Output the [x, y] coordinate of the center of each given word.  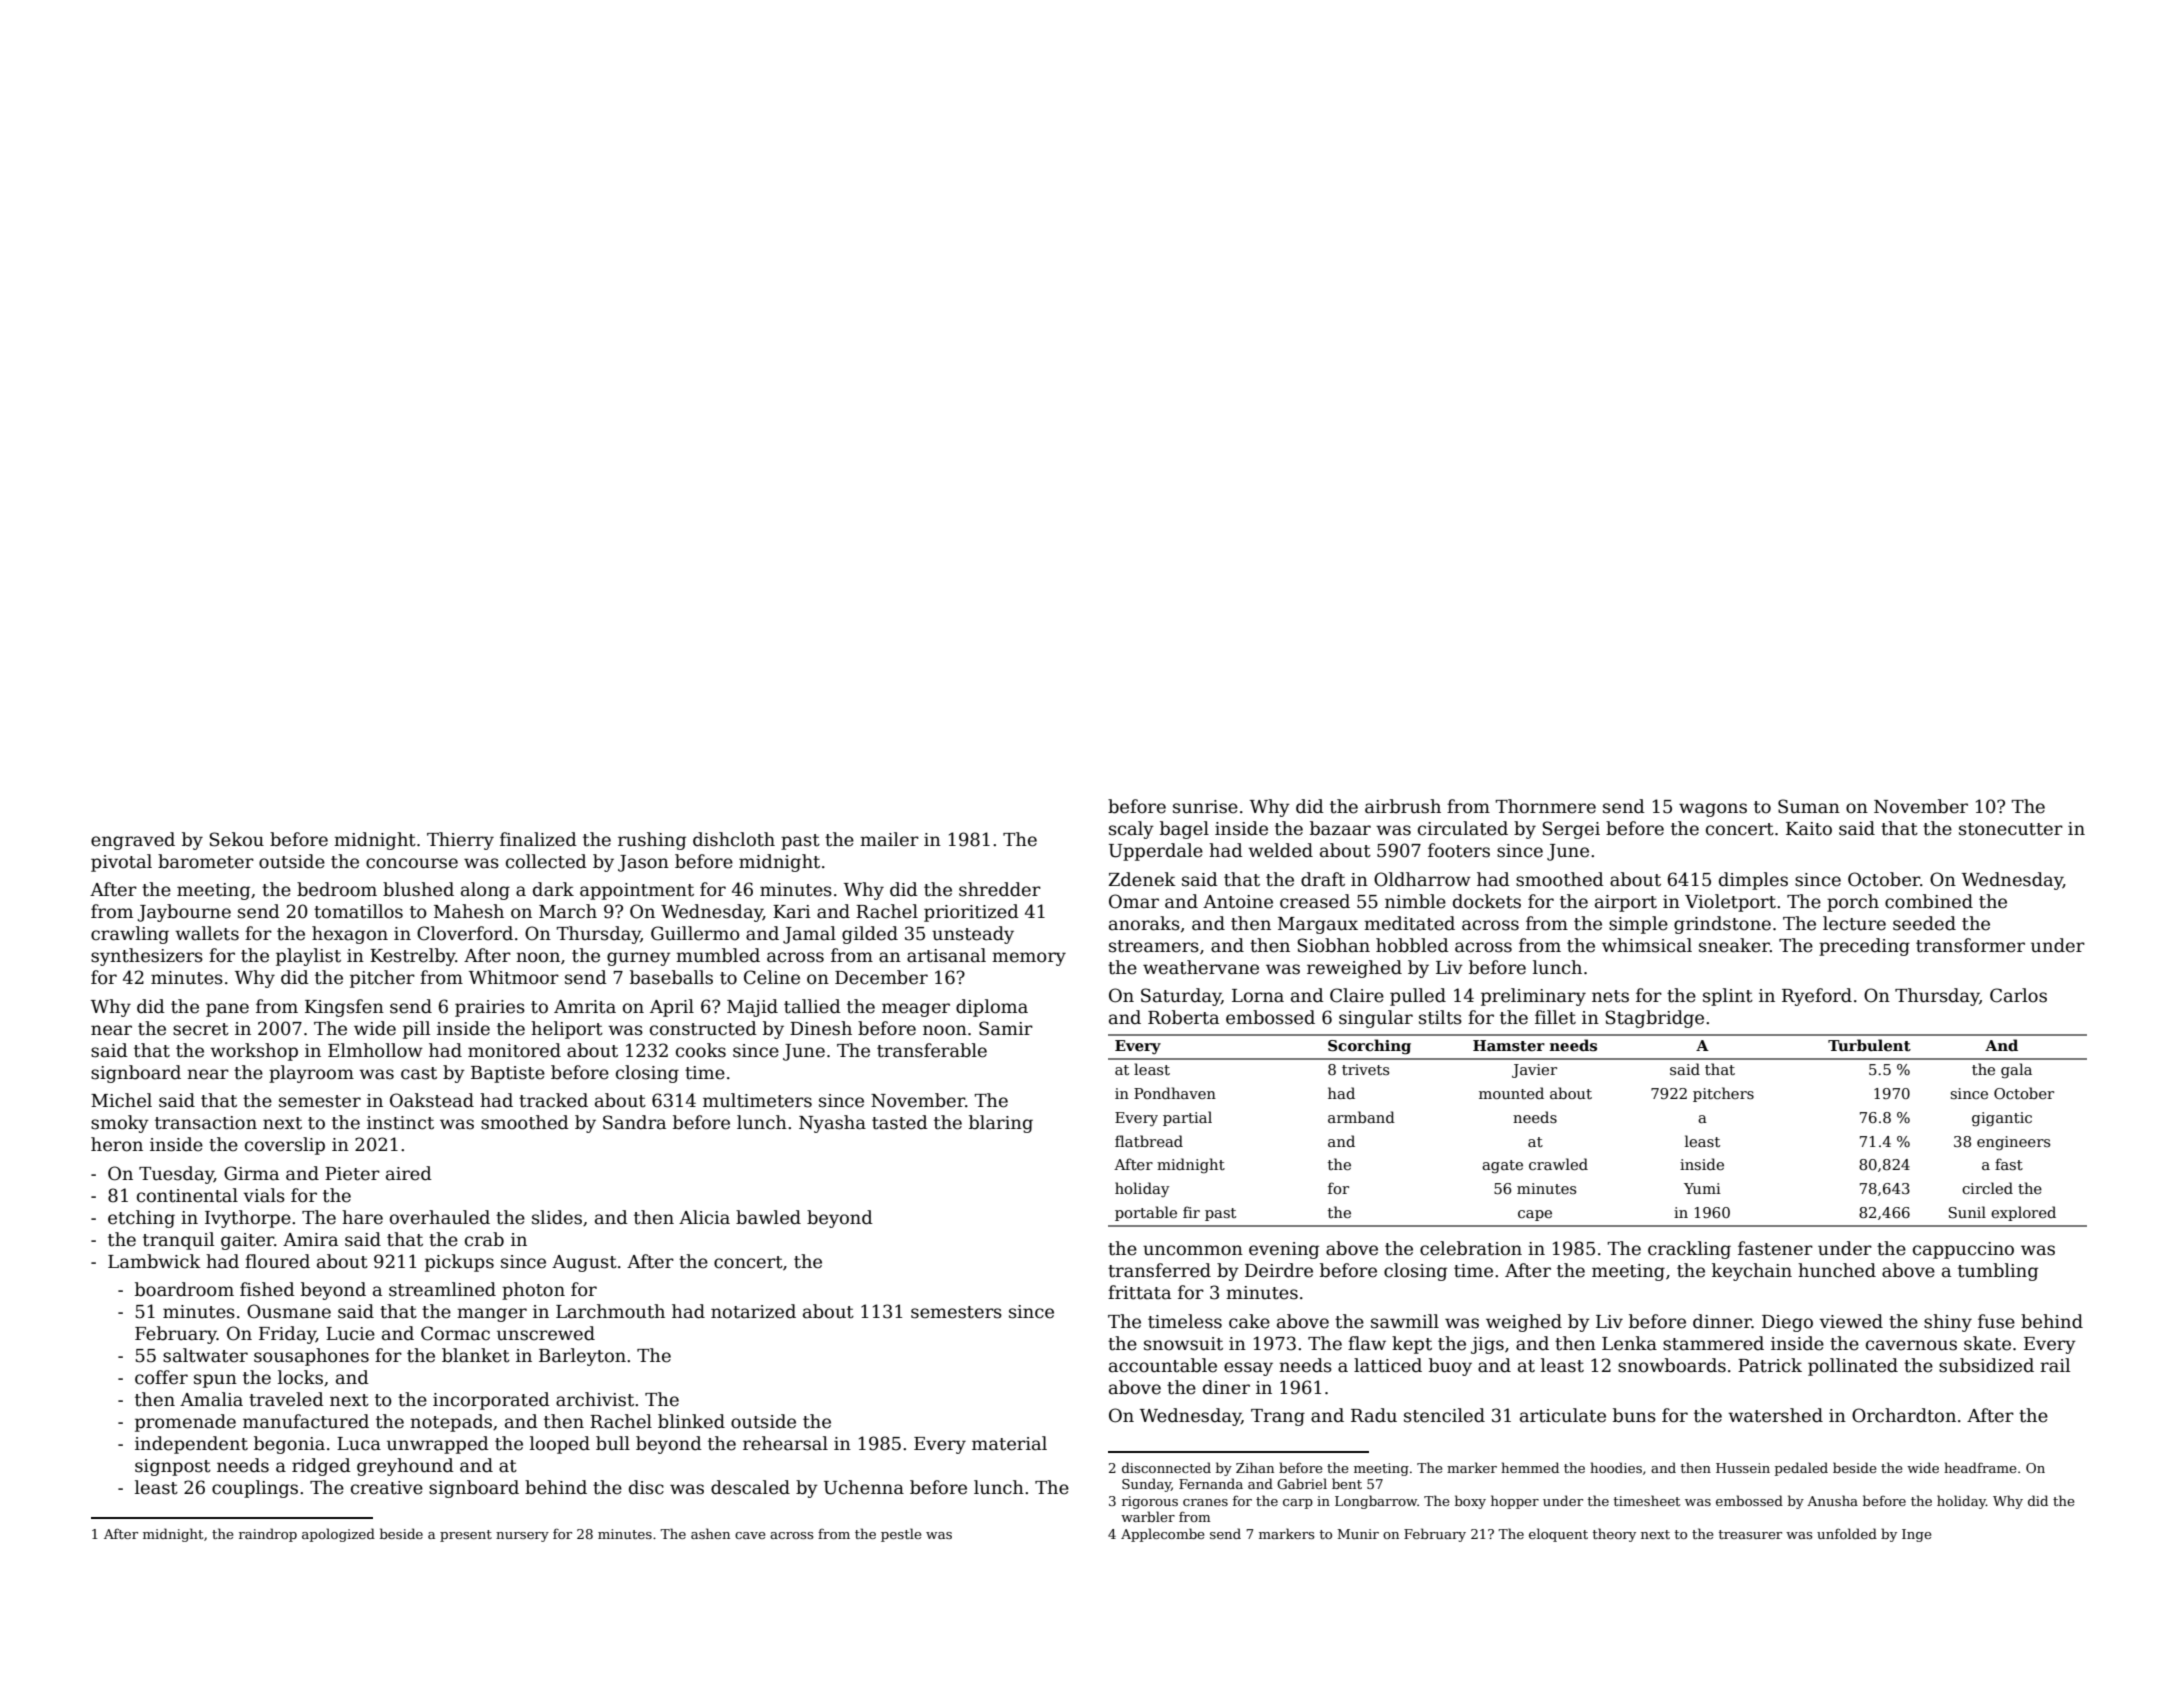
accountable [1163, 1365]
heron [117, 1144]
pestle [901, 1535]
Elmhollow [375, 1050]
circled [1987, 1188]
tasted [900, 1122]
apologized [338, 1535]
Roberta [1183, 1017]
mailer [889, 839]
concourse [412, 863]
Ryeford [1817, 997]
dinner [1722, 1321]
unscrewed [546, 1333]
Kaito [1809, 829]
